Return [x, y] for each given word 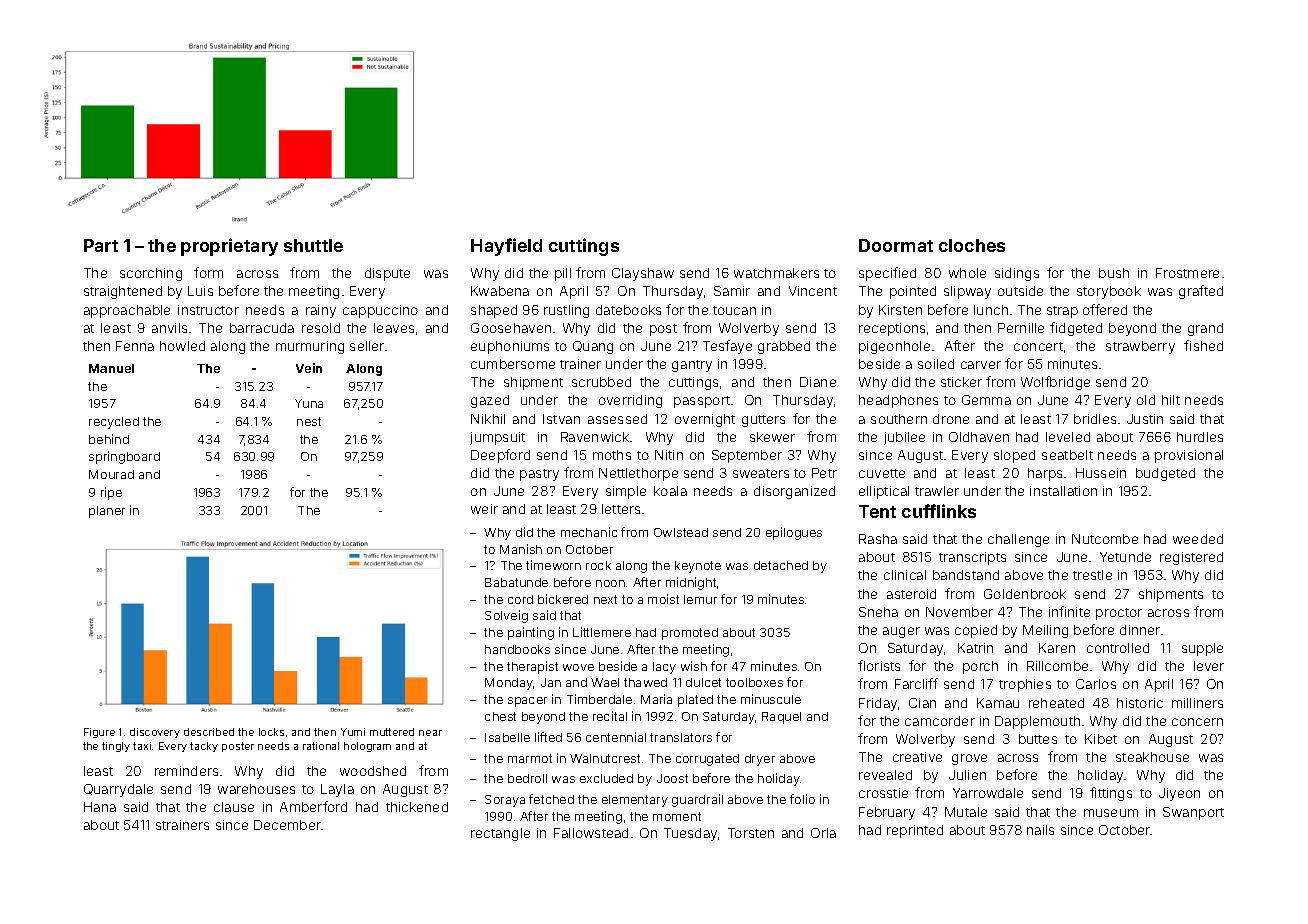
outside [1020, 291]
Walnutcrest [605, 758]
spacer [527, 702]
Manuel [111, 368]
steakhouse [1152, 757]
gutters [763, 421]
